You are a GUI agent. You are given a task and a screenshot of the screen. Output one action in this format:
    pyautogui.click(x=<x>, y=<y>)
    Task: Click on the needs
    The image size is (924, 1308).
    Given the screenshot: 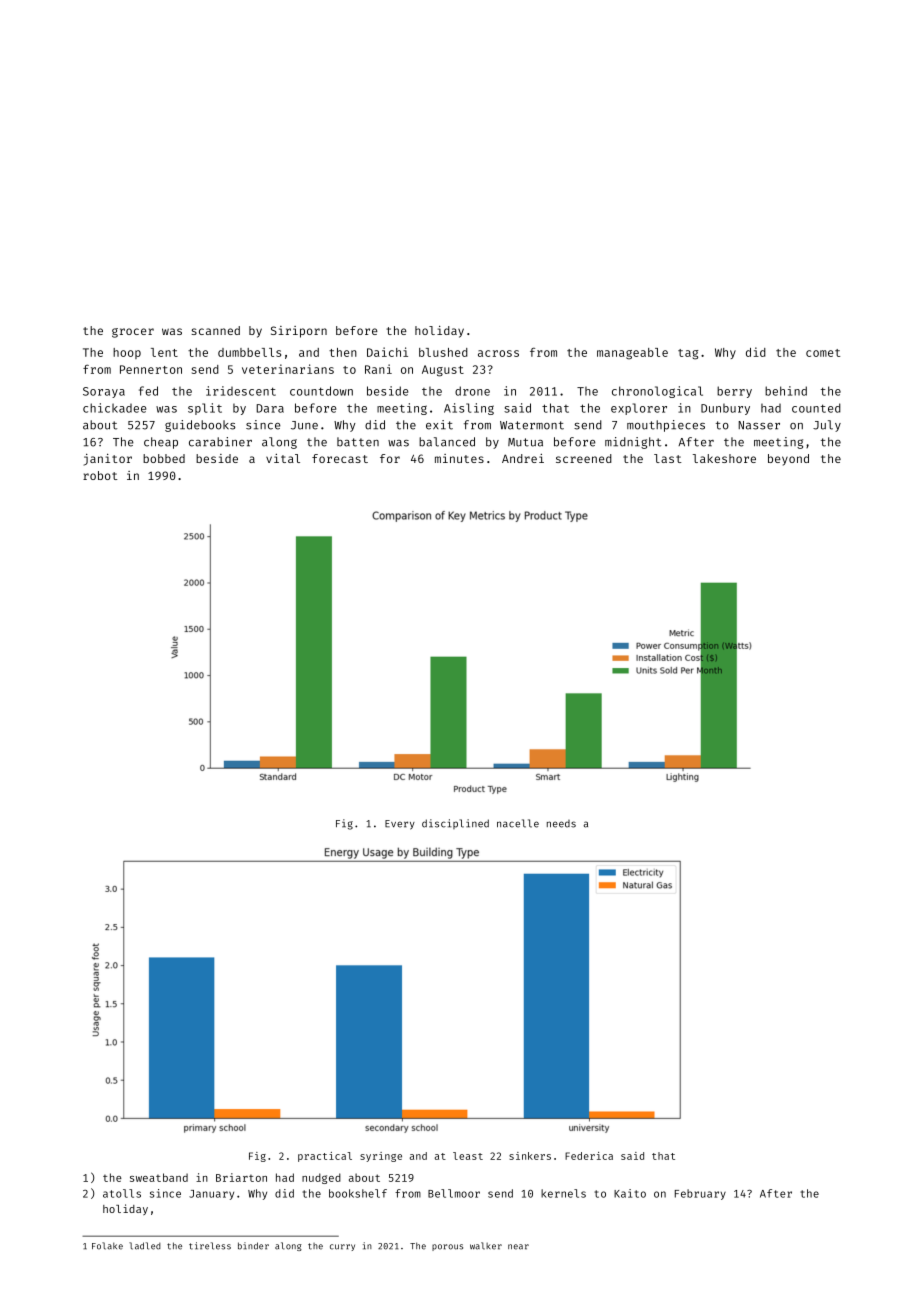 What is the action you would take?
    pyautogui.click(x=561, y=824)
